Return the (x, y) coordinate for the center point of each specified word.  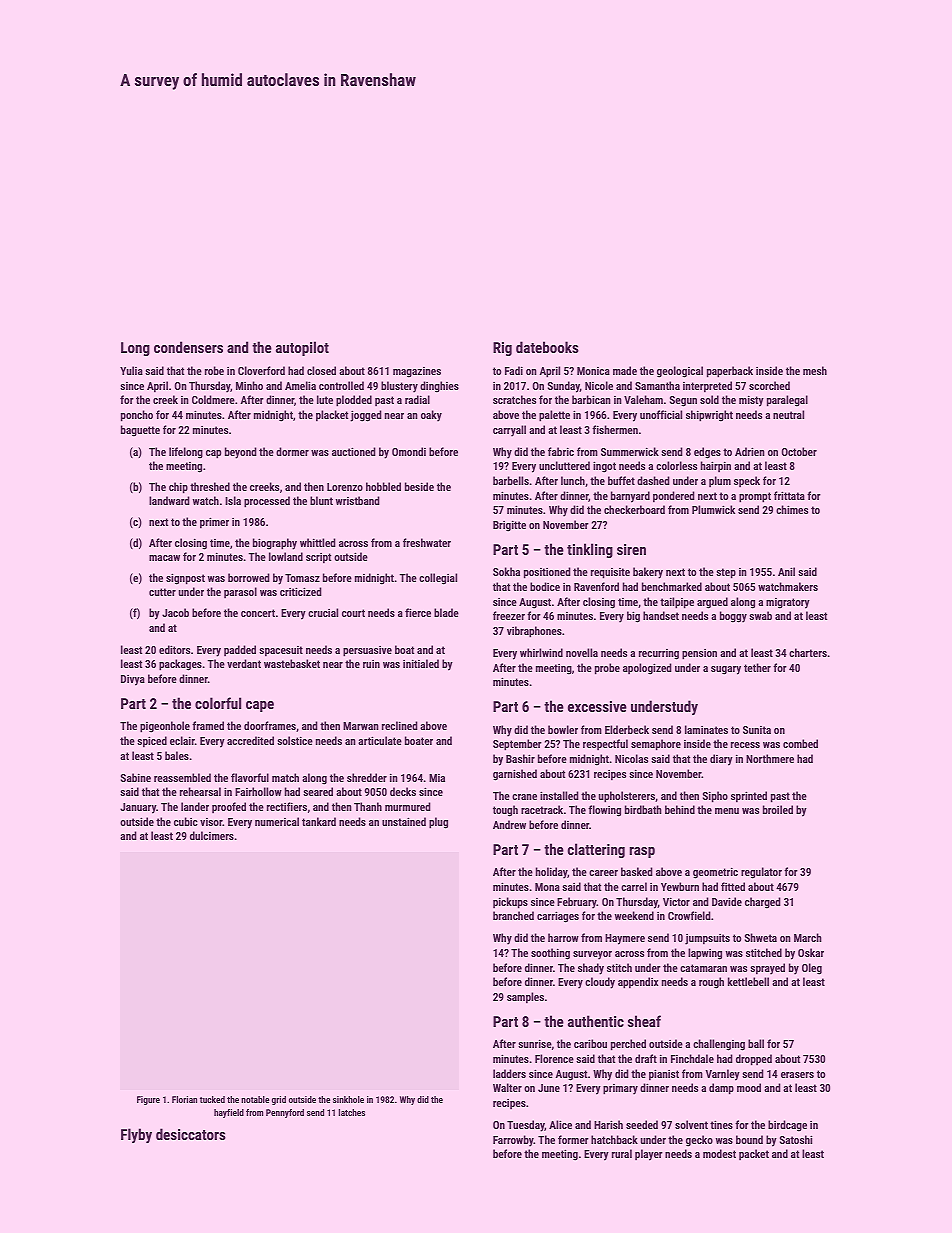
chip (178, 488)
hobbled (383, 486)
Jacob (175, 612)
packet (754, 1155)
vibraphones (534, 632)
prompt (755, 497)
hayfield (229, 1113)
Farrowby (513, 1141)
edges (707, 453)
